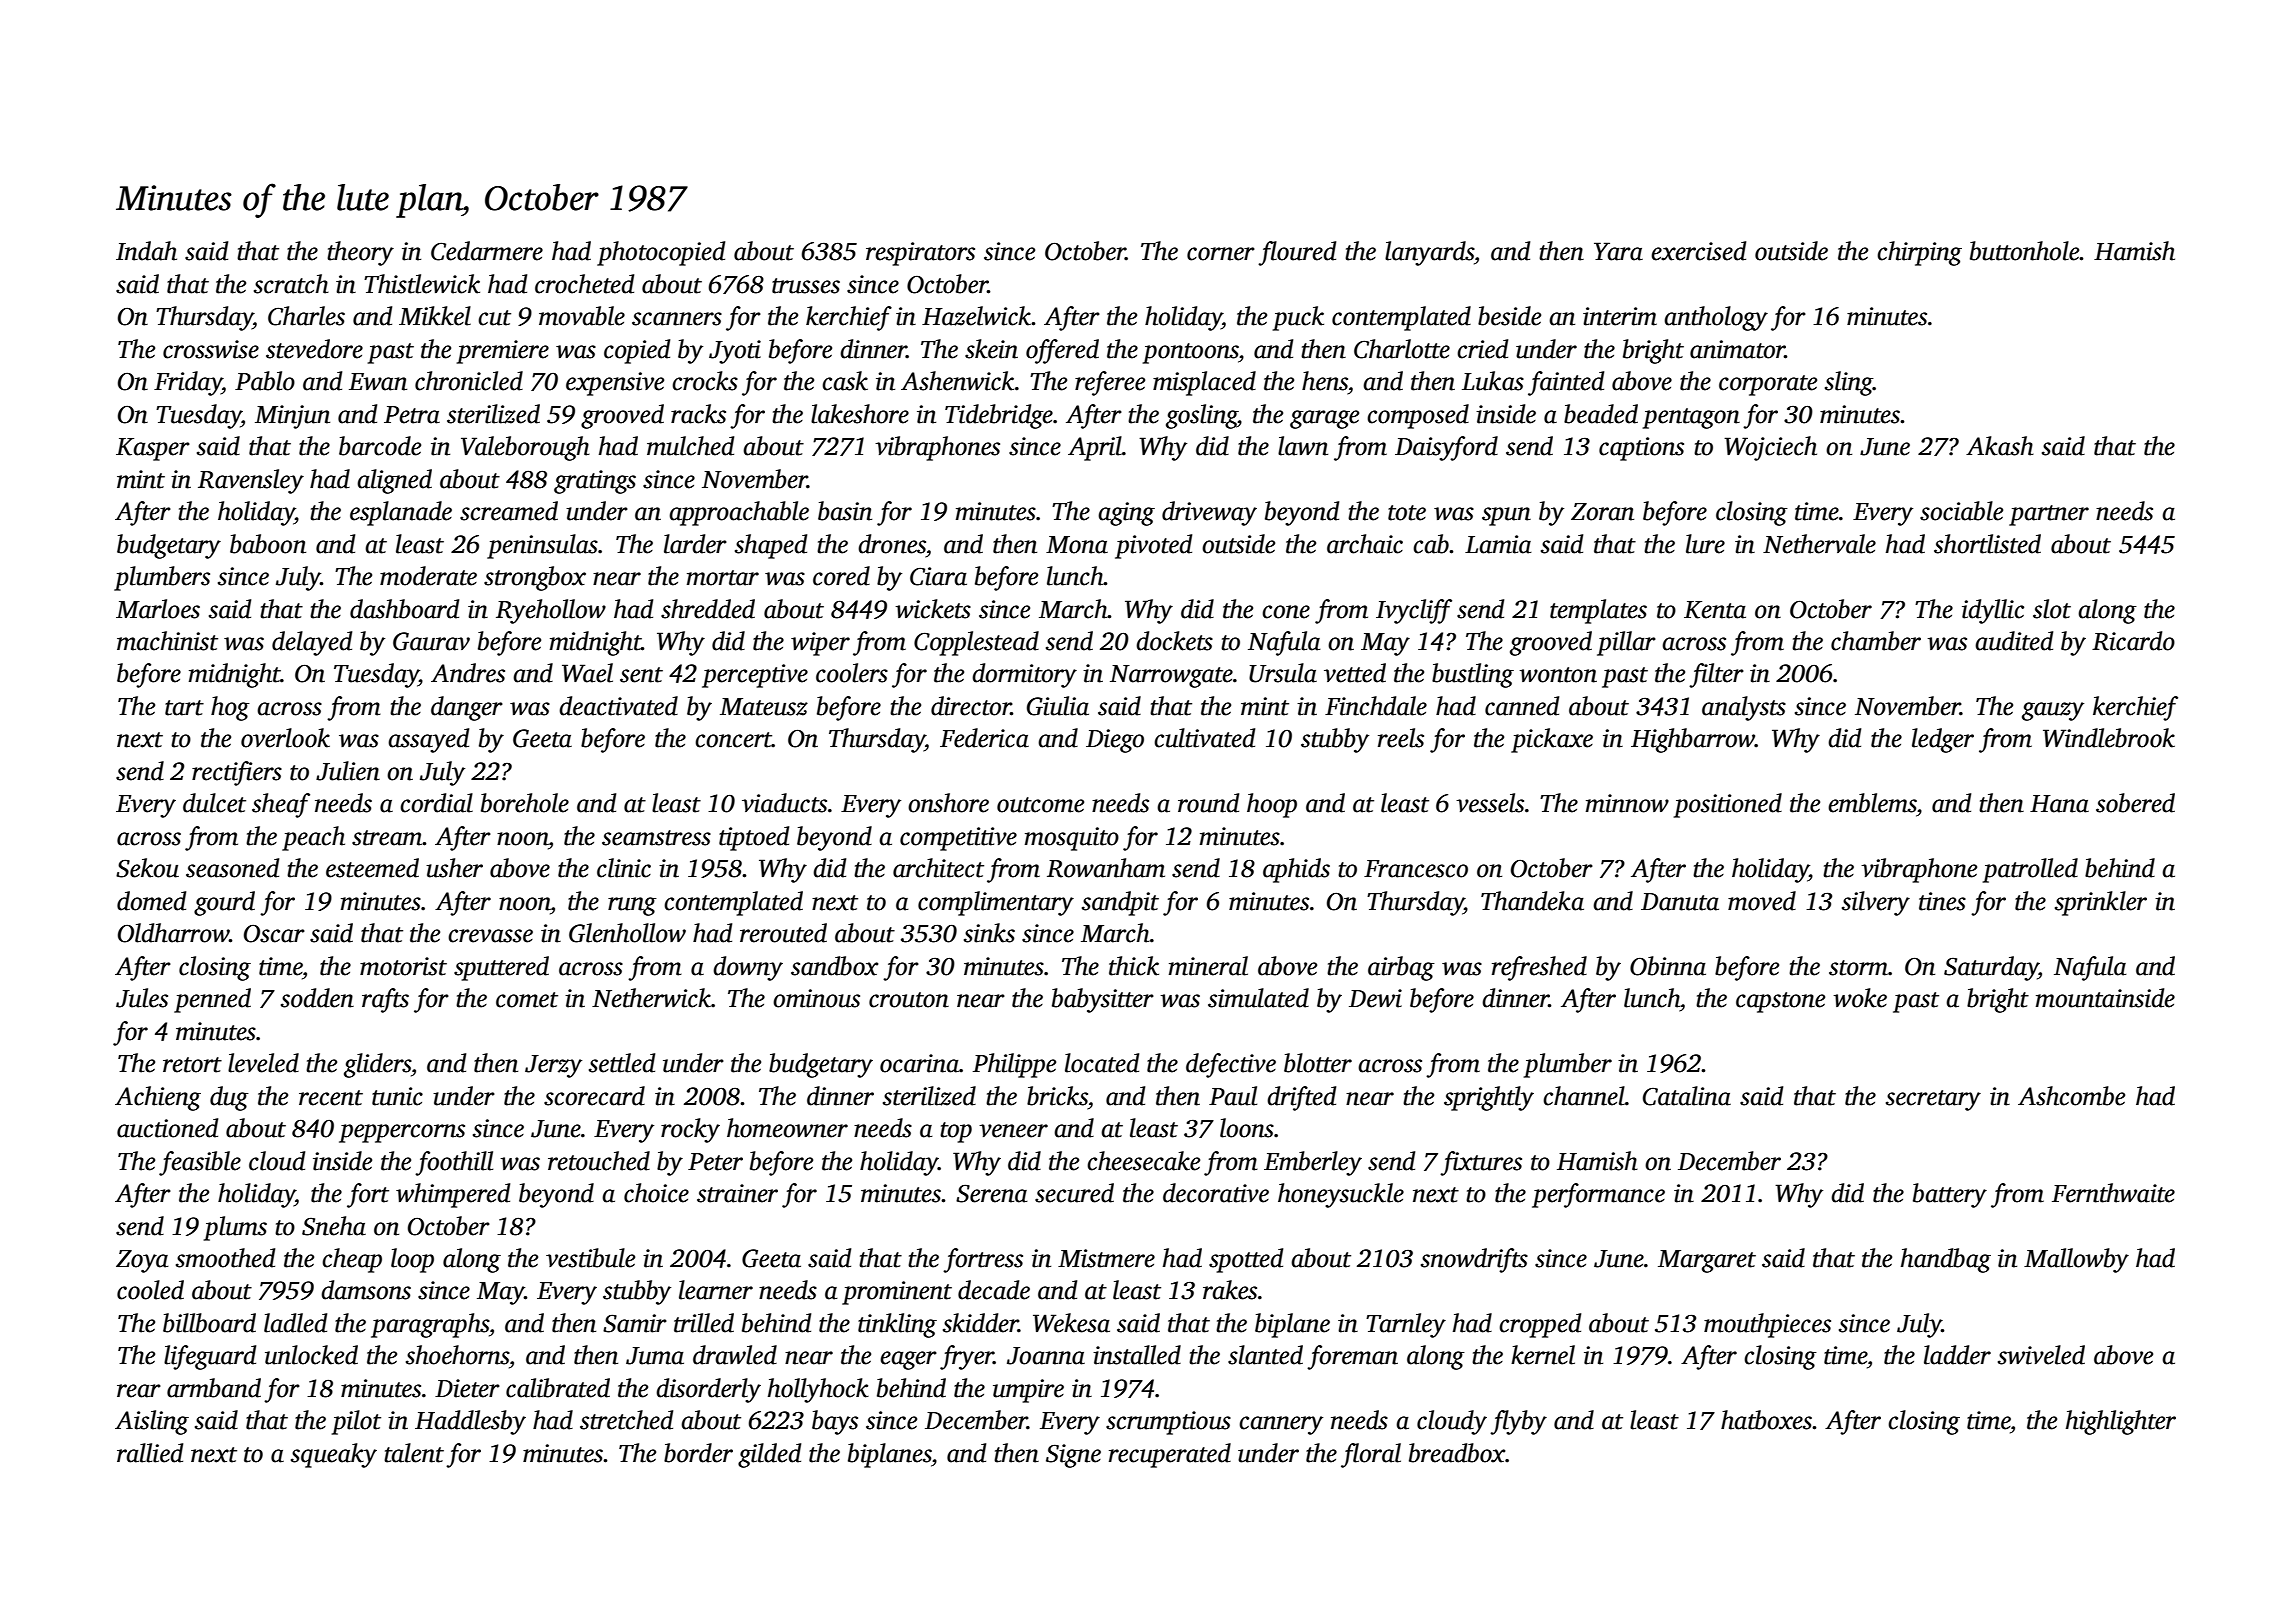  I want to click on expensive, so click(615, 384).
